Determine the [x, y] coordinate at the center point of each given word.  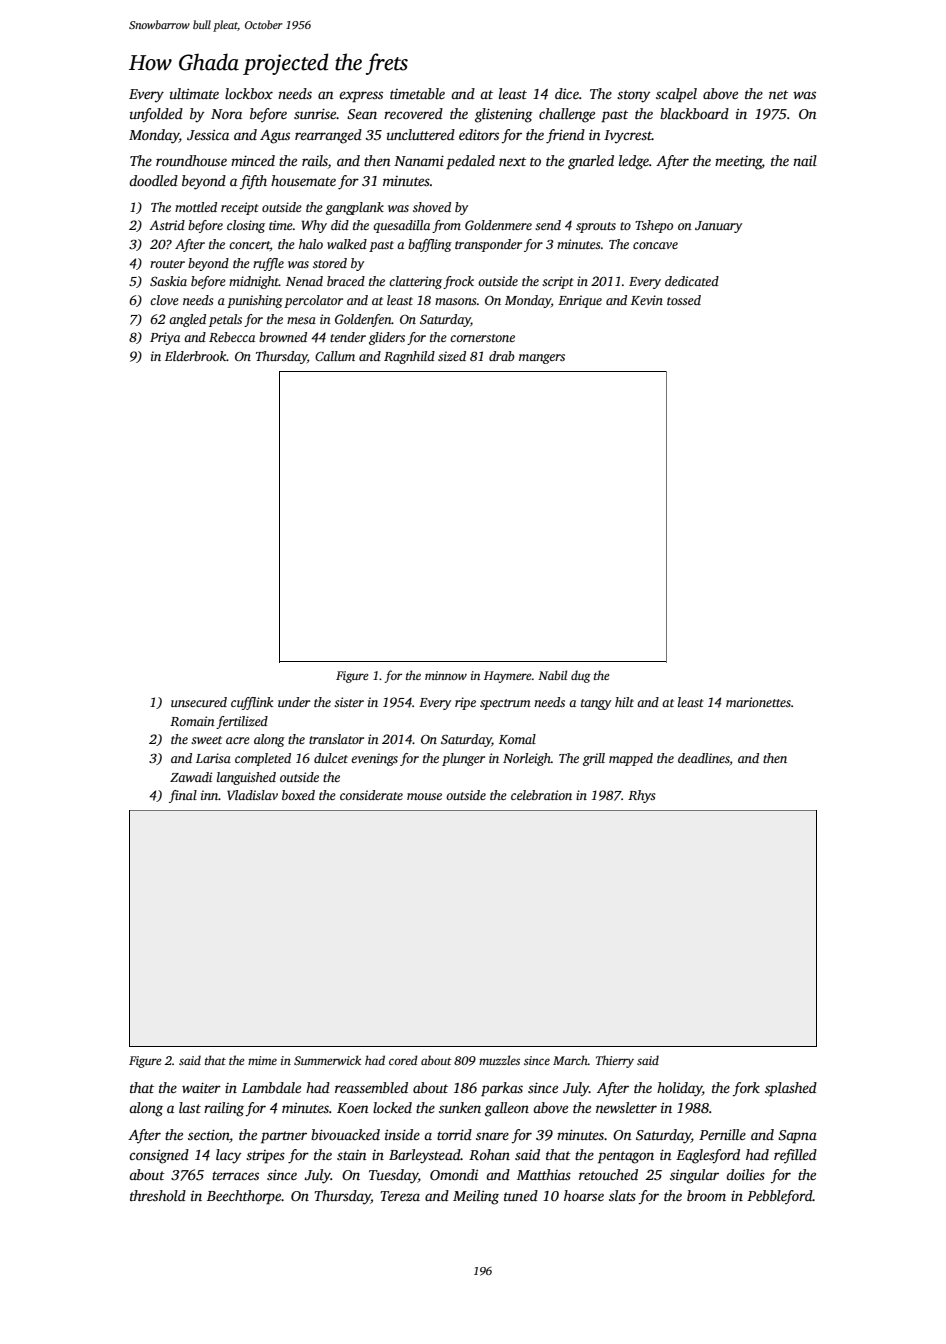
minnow [446, 675]
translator [336, 739]
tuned [521, 1195]
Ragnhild [409, 357]
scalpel [676, 95]
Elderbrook [196, 356]
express [361, 97]
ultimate [194, 93]
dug [580, 676]
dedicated [692, 281]
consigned [159, 1156]
